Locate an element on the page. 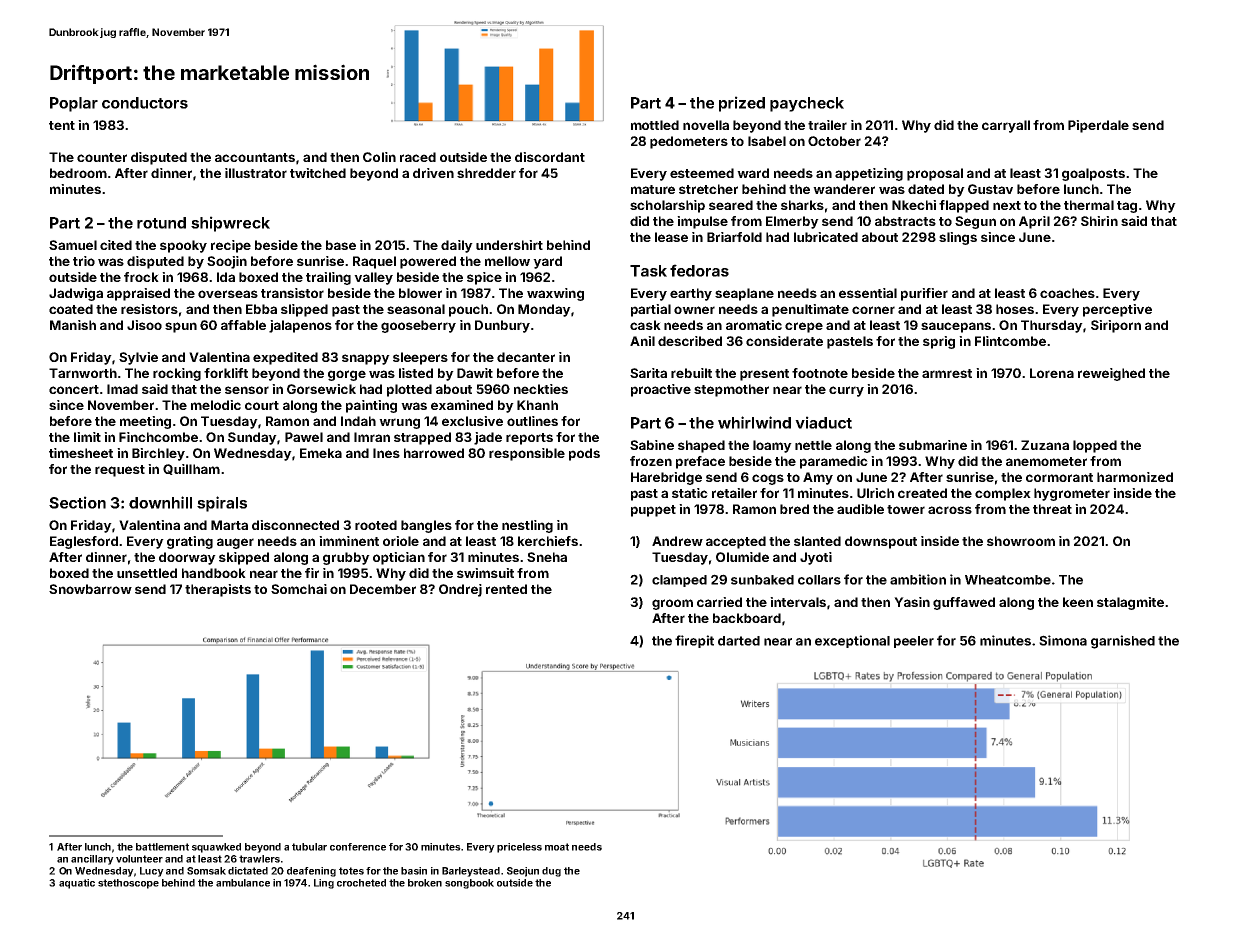 This page has height=952, width=1233. garnished is located at coordinates (1123, 642).
